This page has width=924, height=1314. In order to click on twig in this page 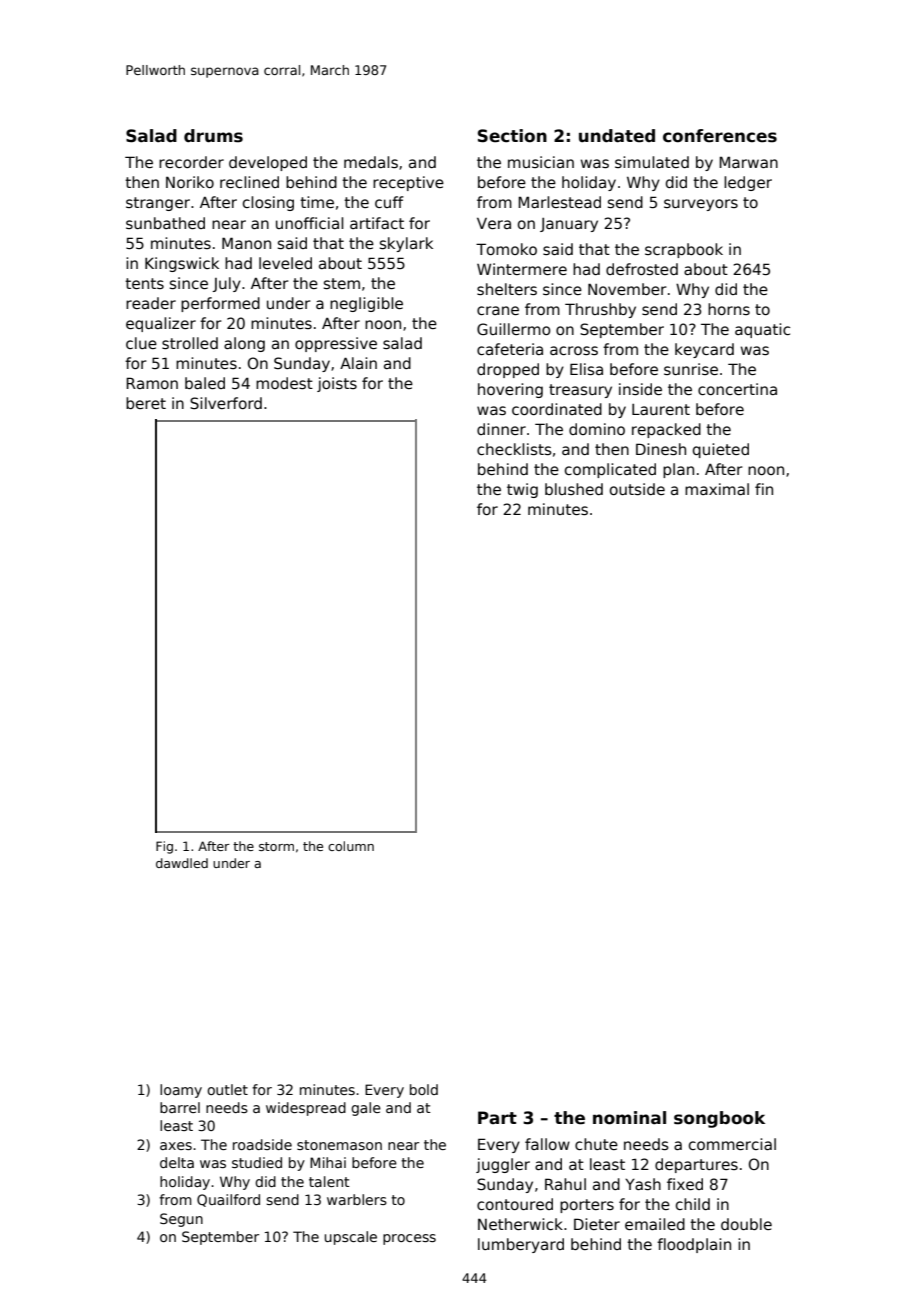, I will do `click(522, 490)`.
